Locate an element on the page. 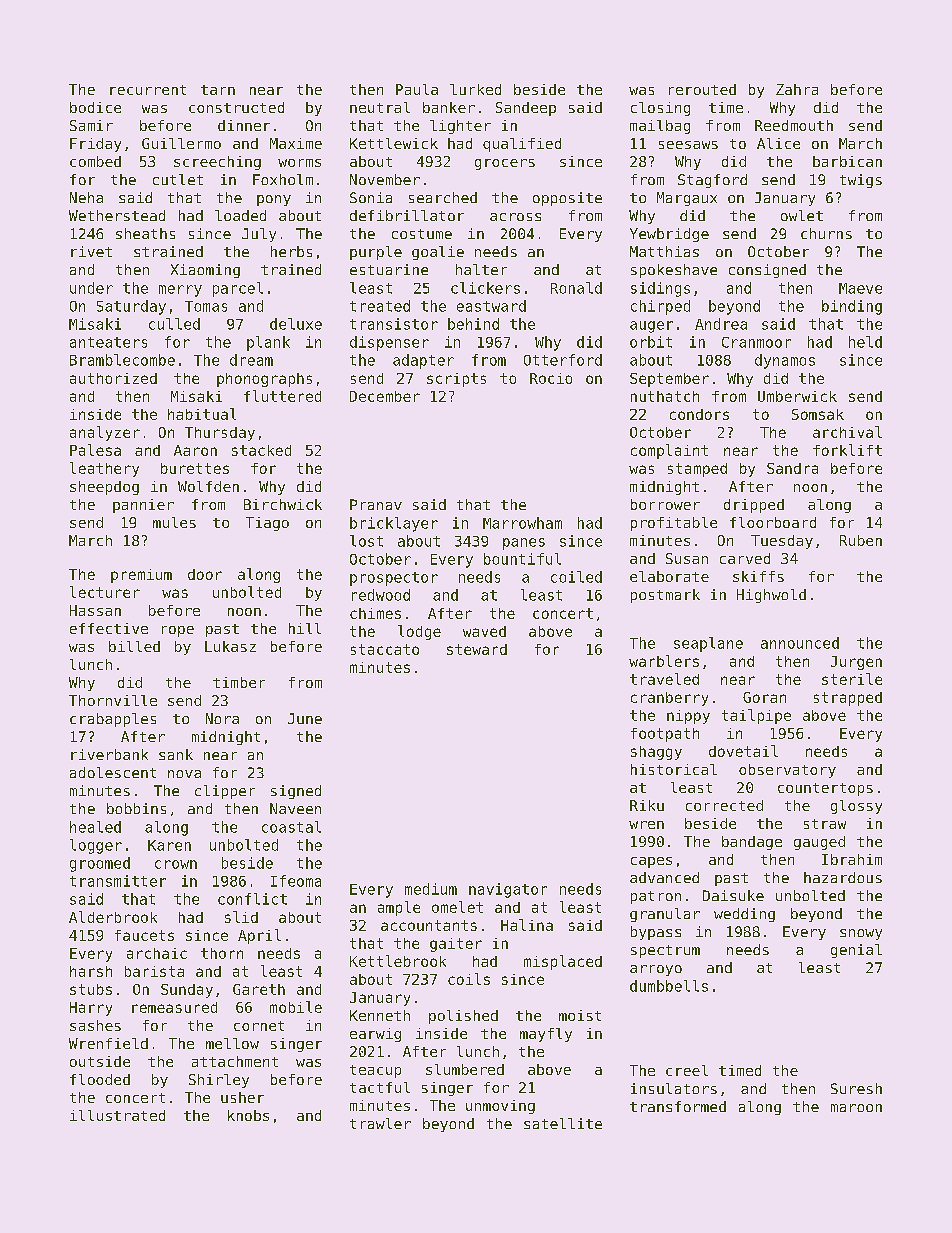 Image resolution: width=952 pixels, height=1233 pixels. Harry is located at coordinates (91, 1009).
